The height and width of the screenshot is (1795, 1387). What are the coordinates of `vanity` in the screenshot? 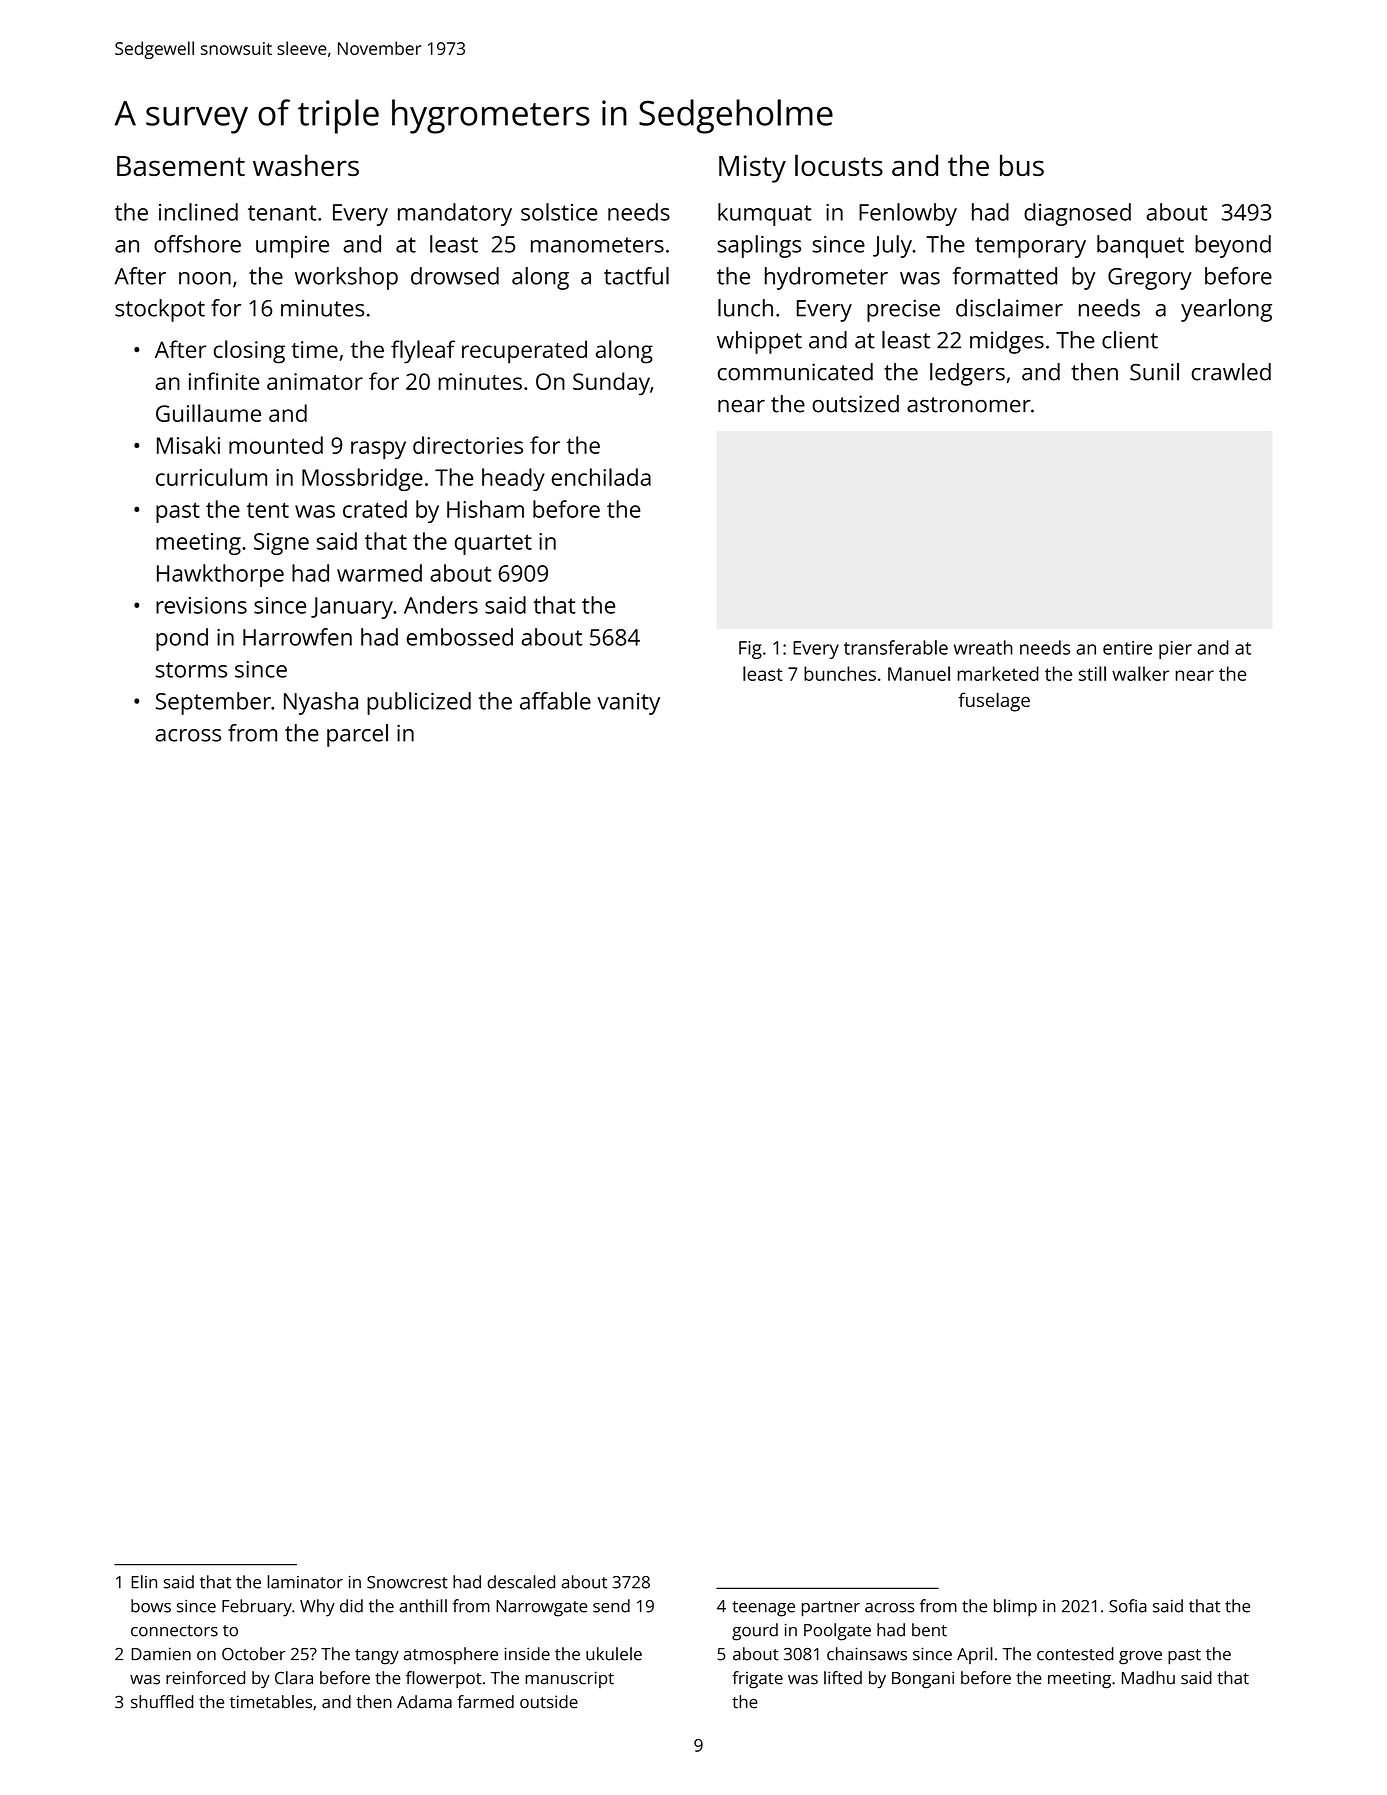 It's located at (628, 704).
